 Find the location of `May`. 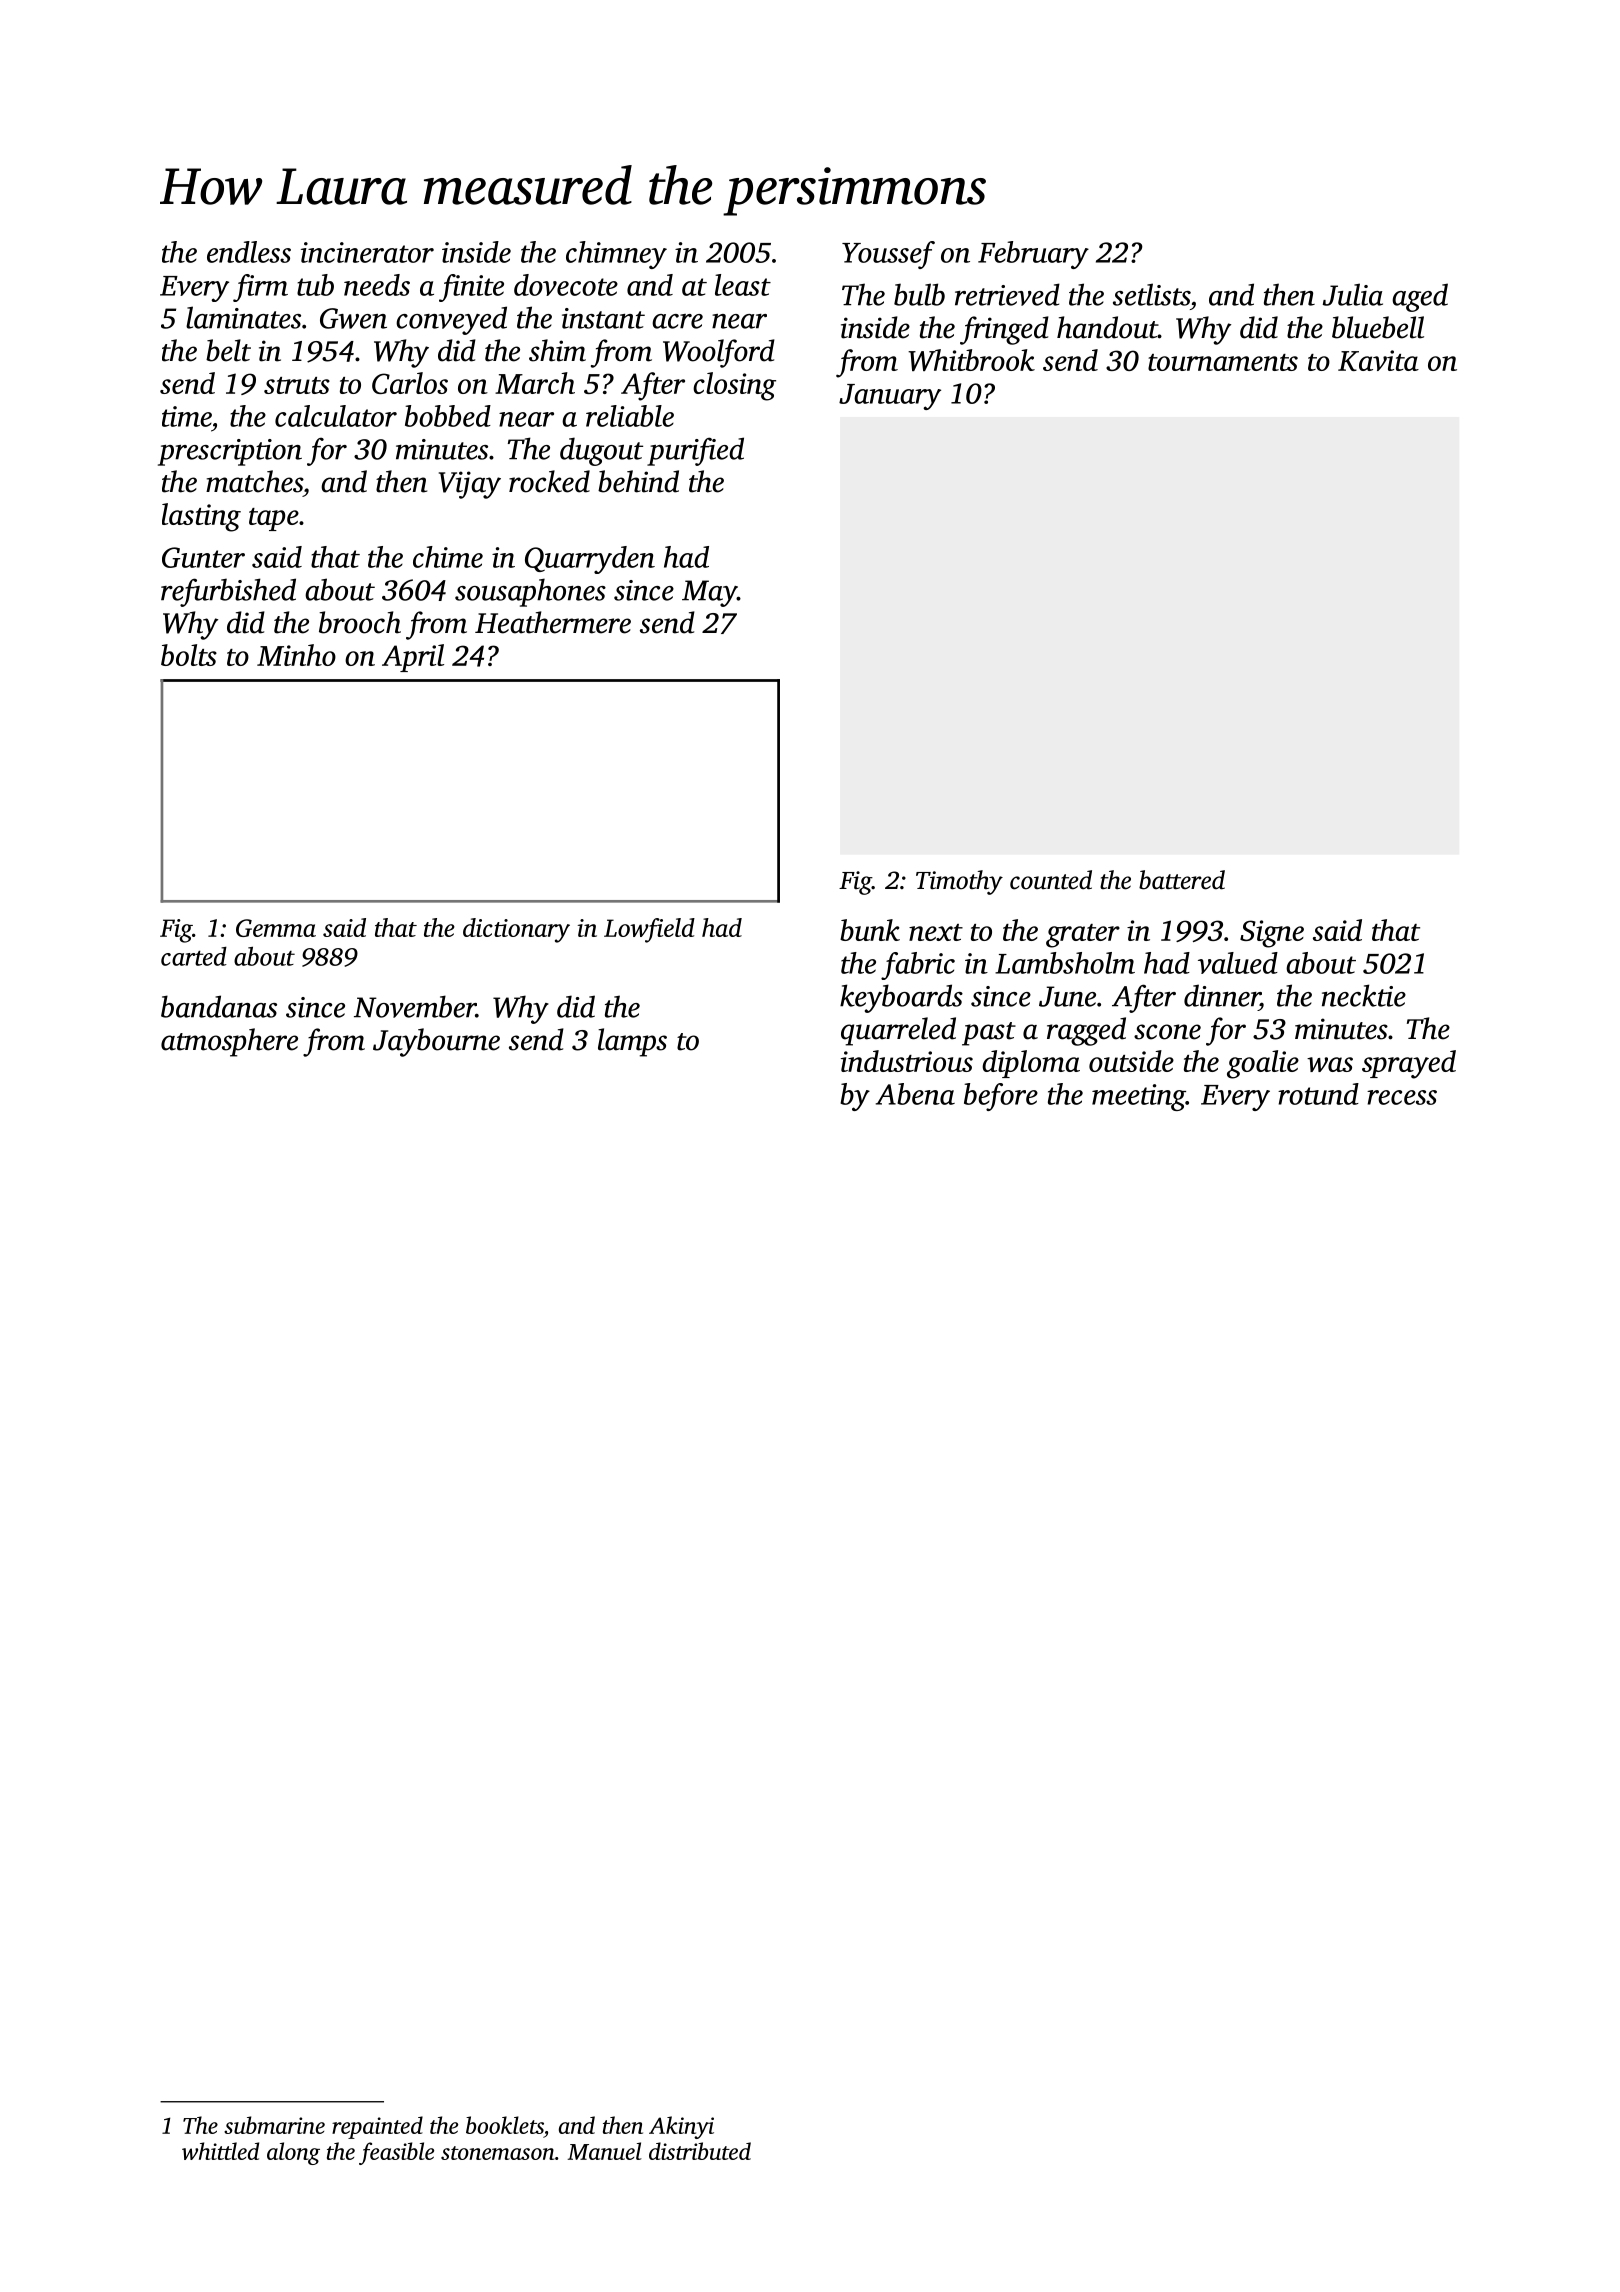

May is located at coordinates (709, 593).
